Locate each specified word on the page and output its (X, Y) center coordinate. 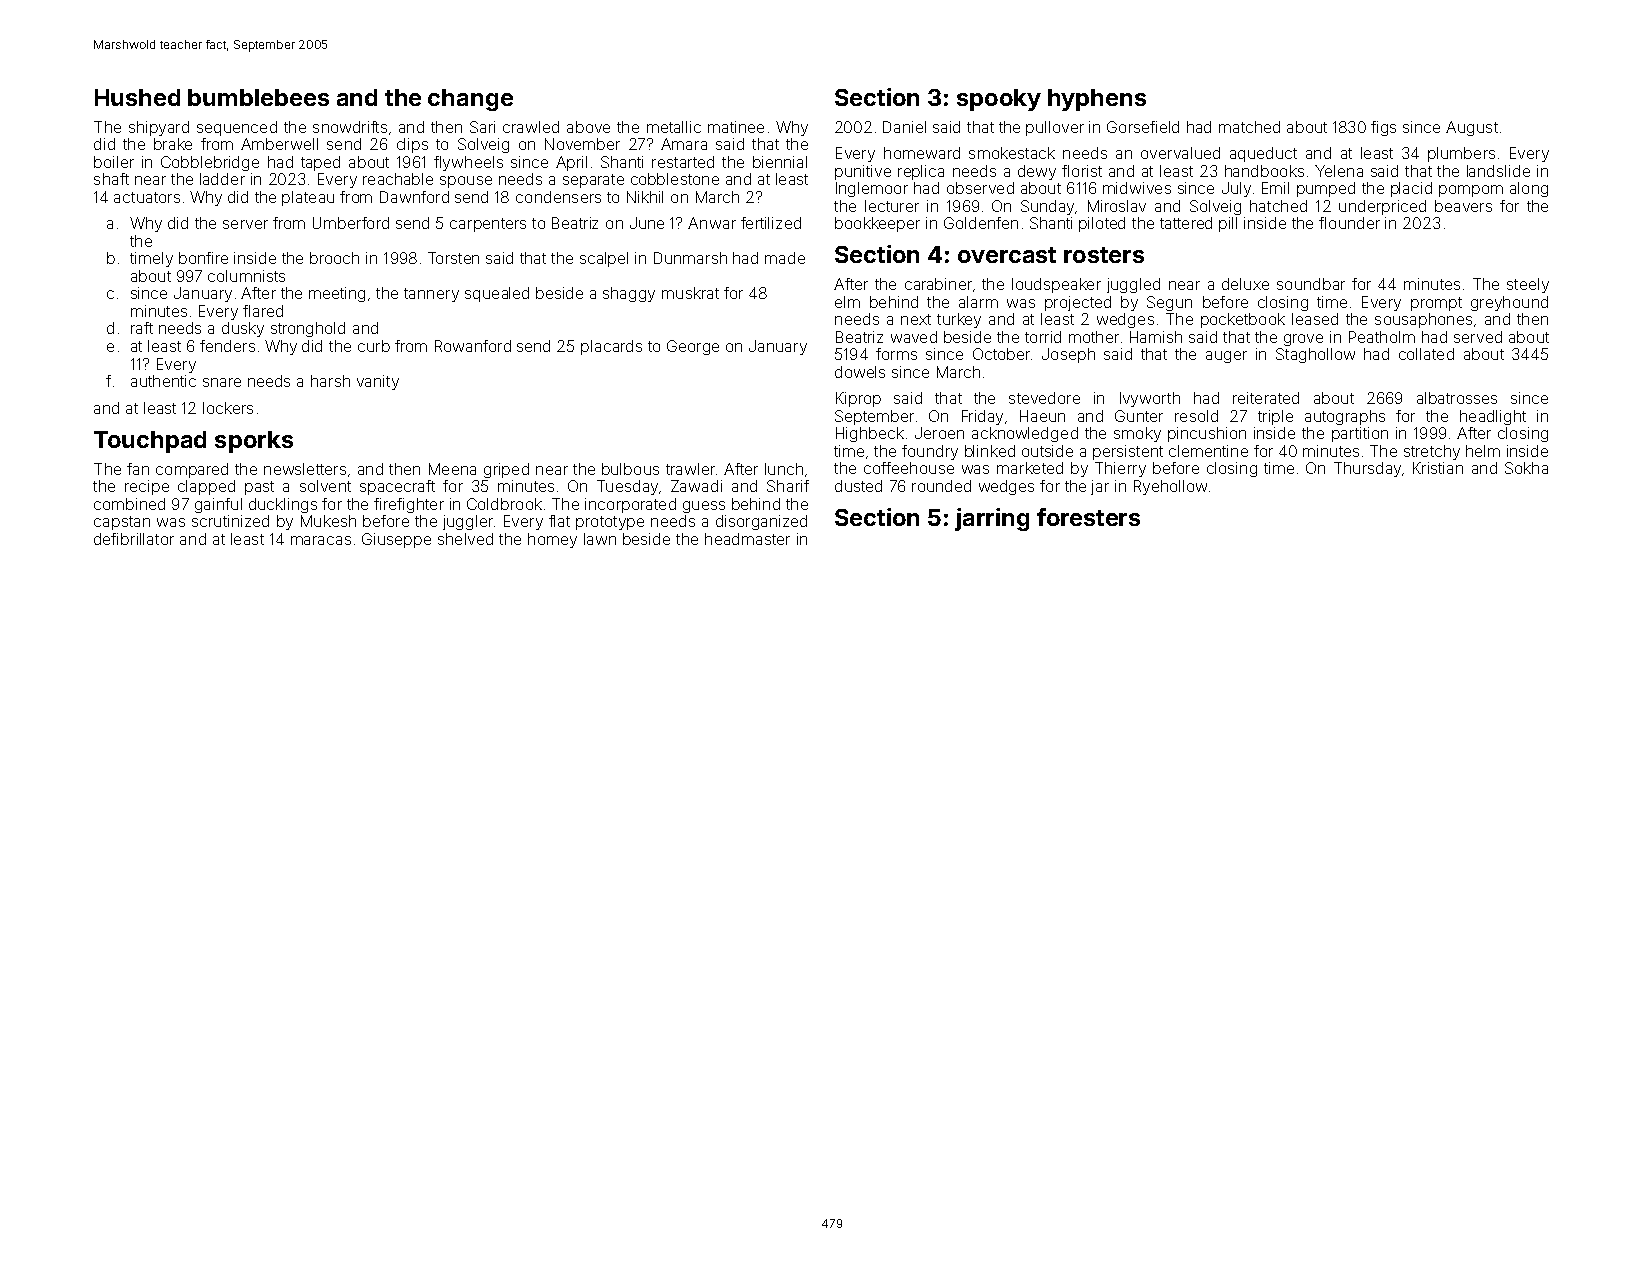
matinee (736, 127)
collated (1426, 354)
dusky (243, 329)
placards (611, 347)
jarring (992, 519)
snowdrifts (350, 127)
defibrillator (134, 539)
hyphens (1097, 100)
